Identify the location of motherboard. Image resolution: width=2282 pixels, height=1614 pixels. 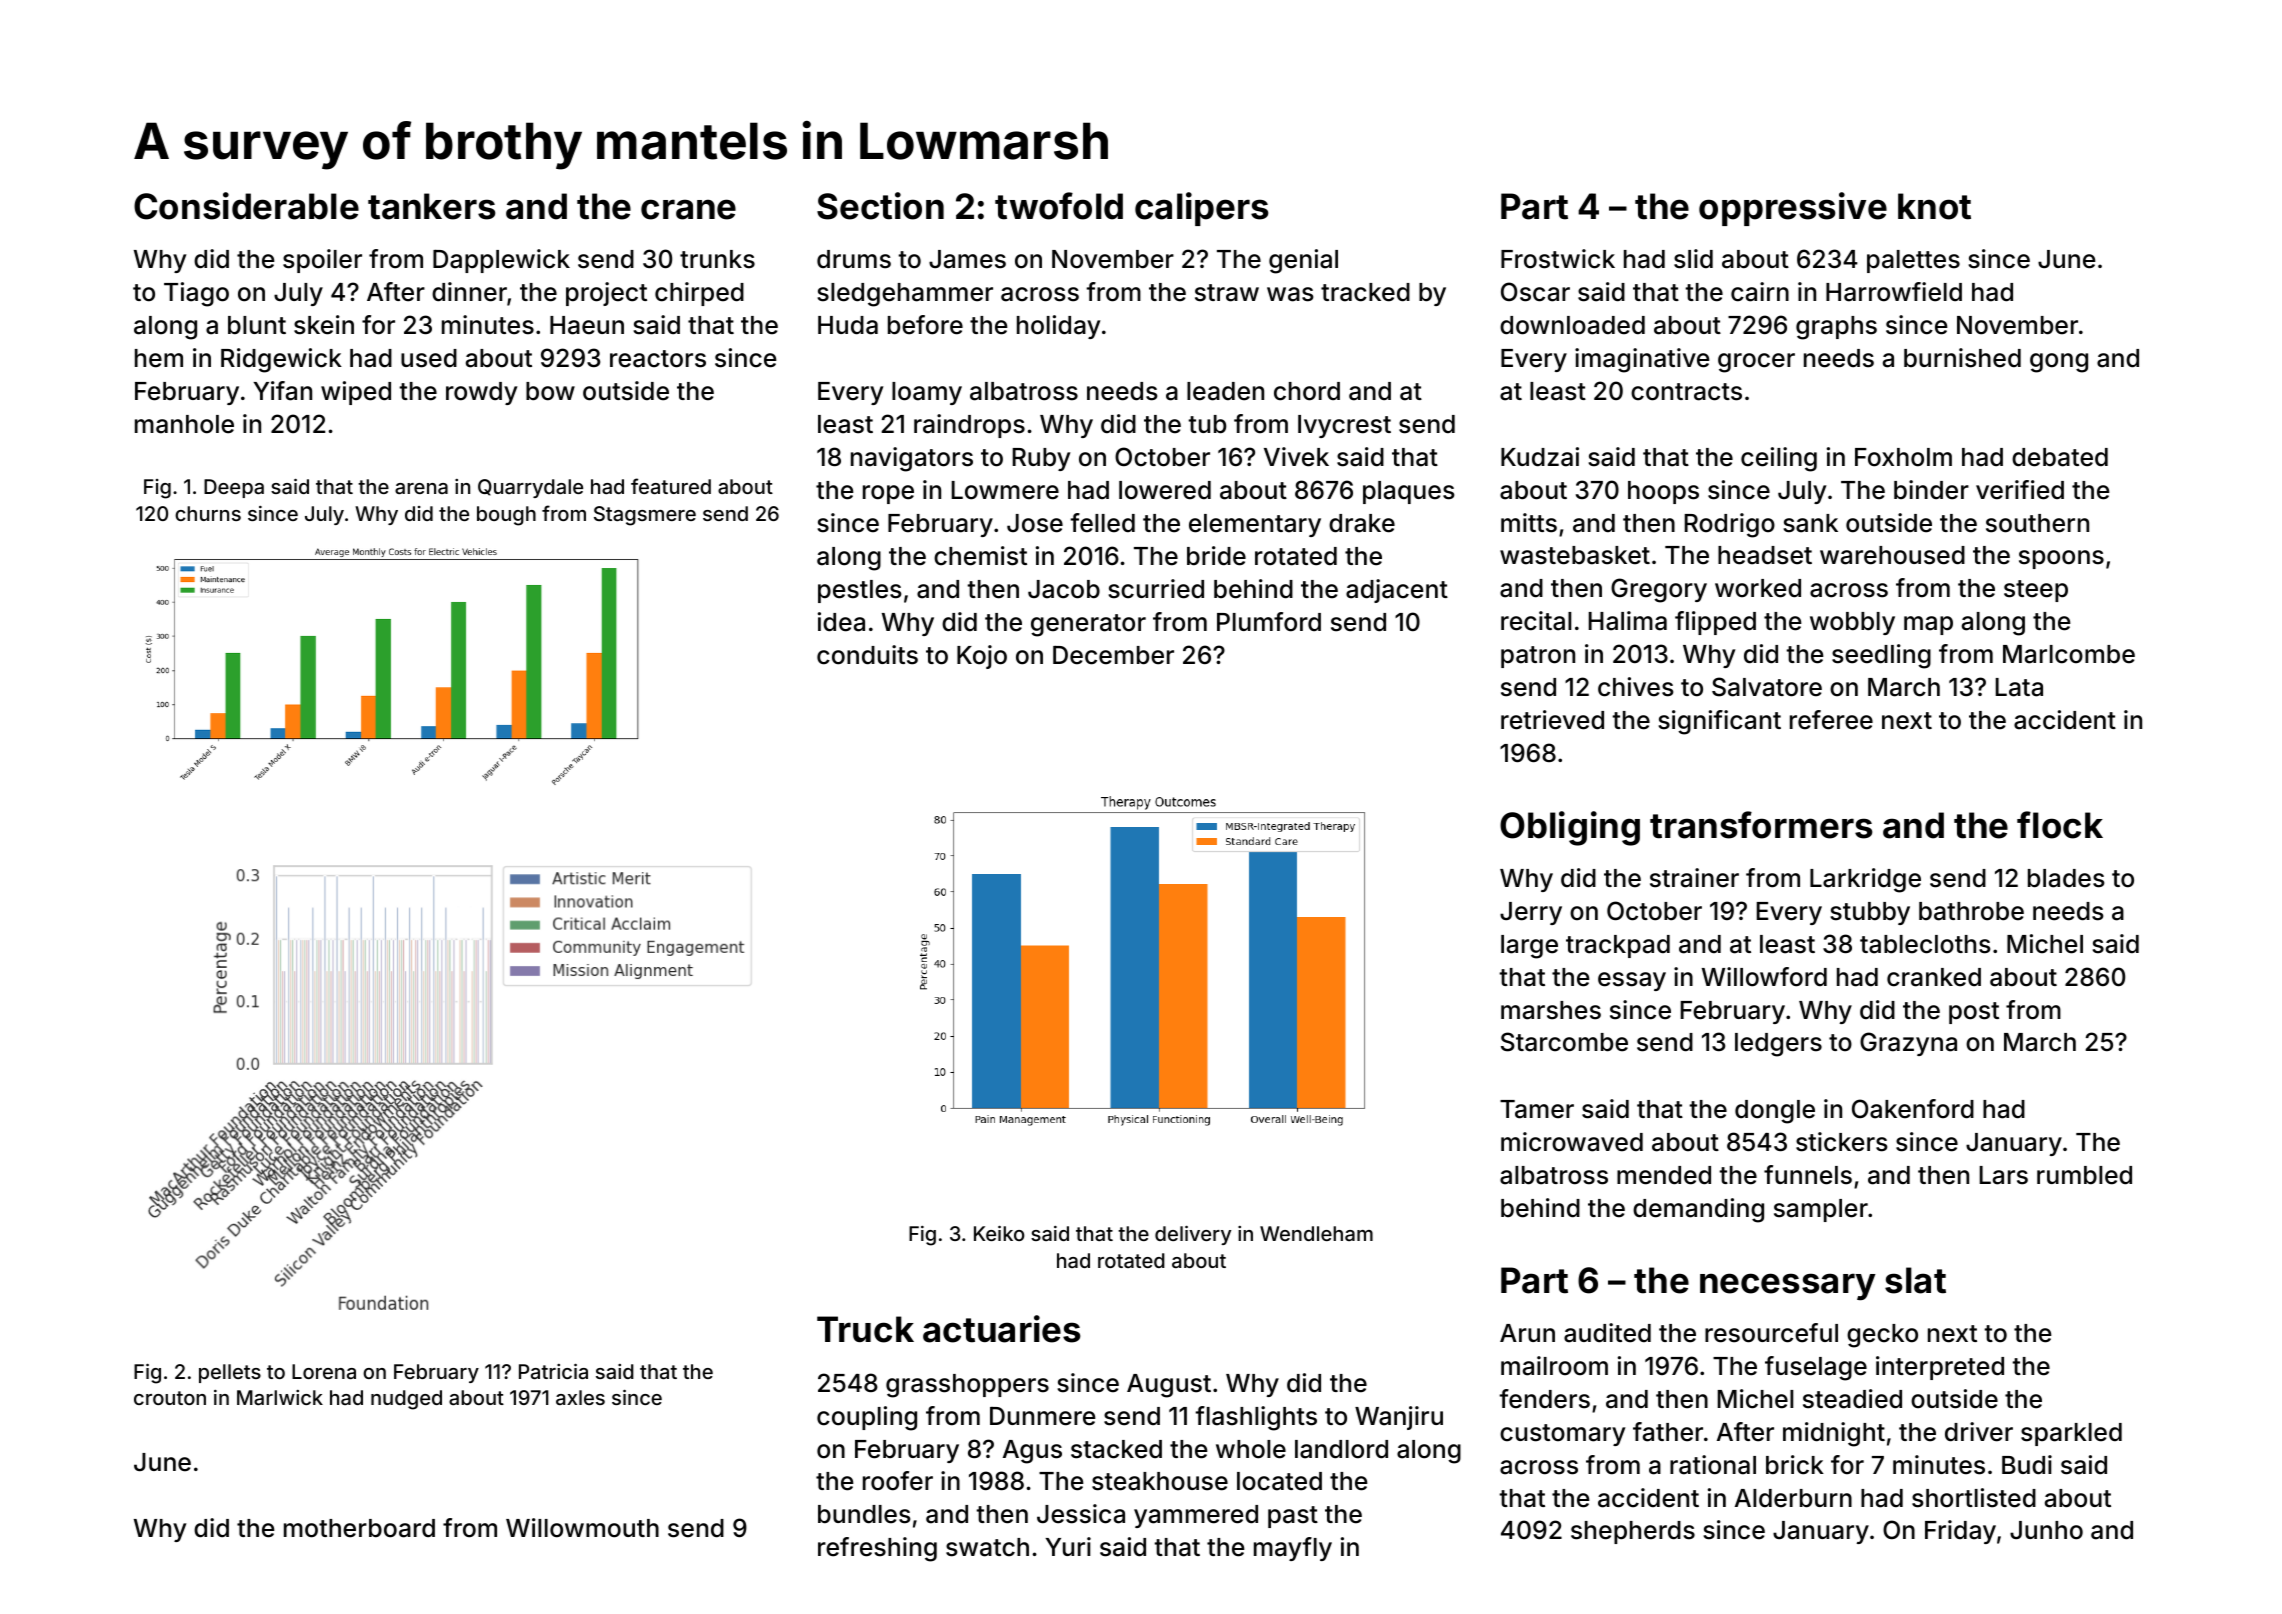
(359, 1528).
